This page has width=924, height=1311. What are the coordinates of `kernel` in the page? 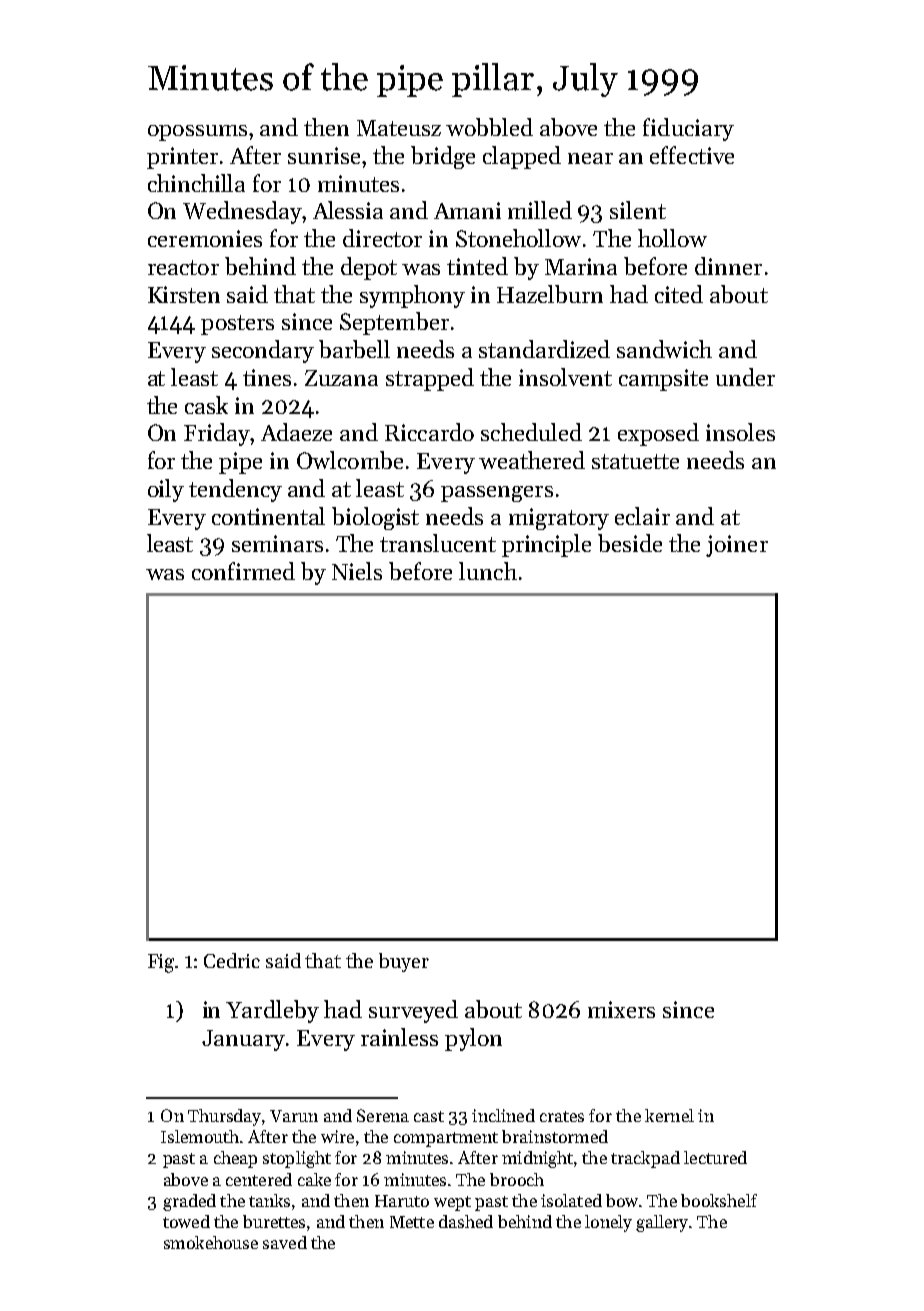 It's located at (669, 1115).
